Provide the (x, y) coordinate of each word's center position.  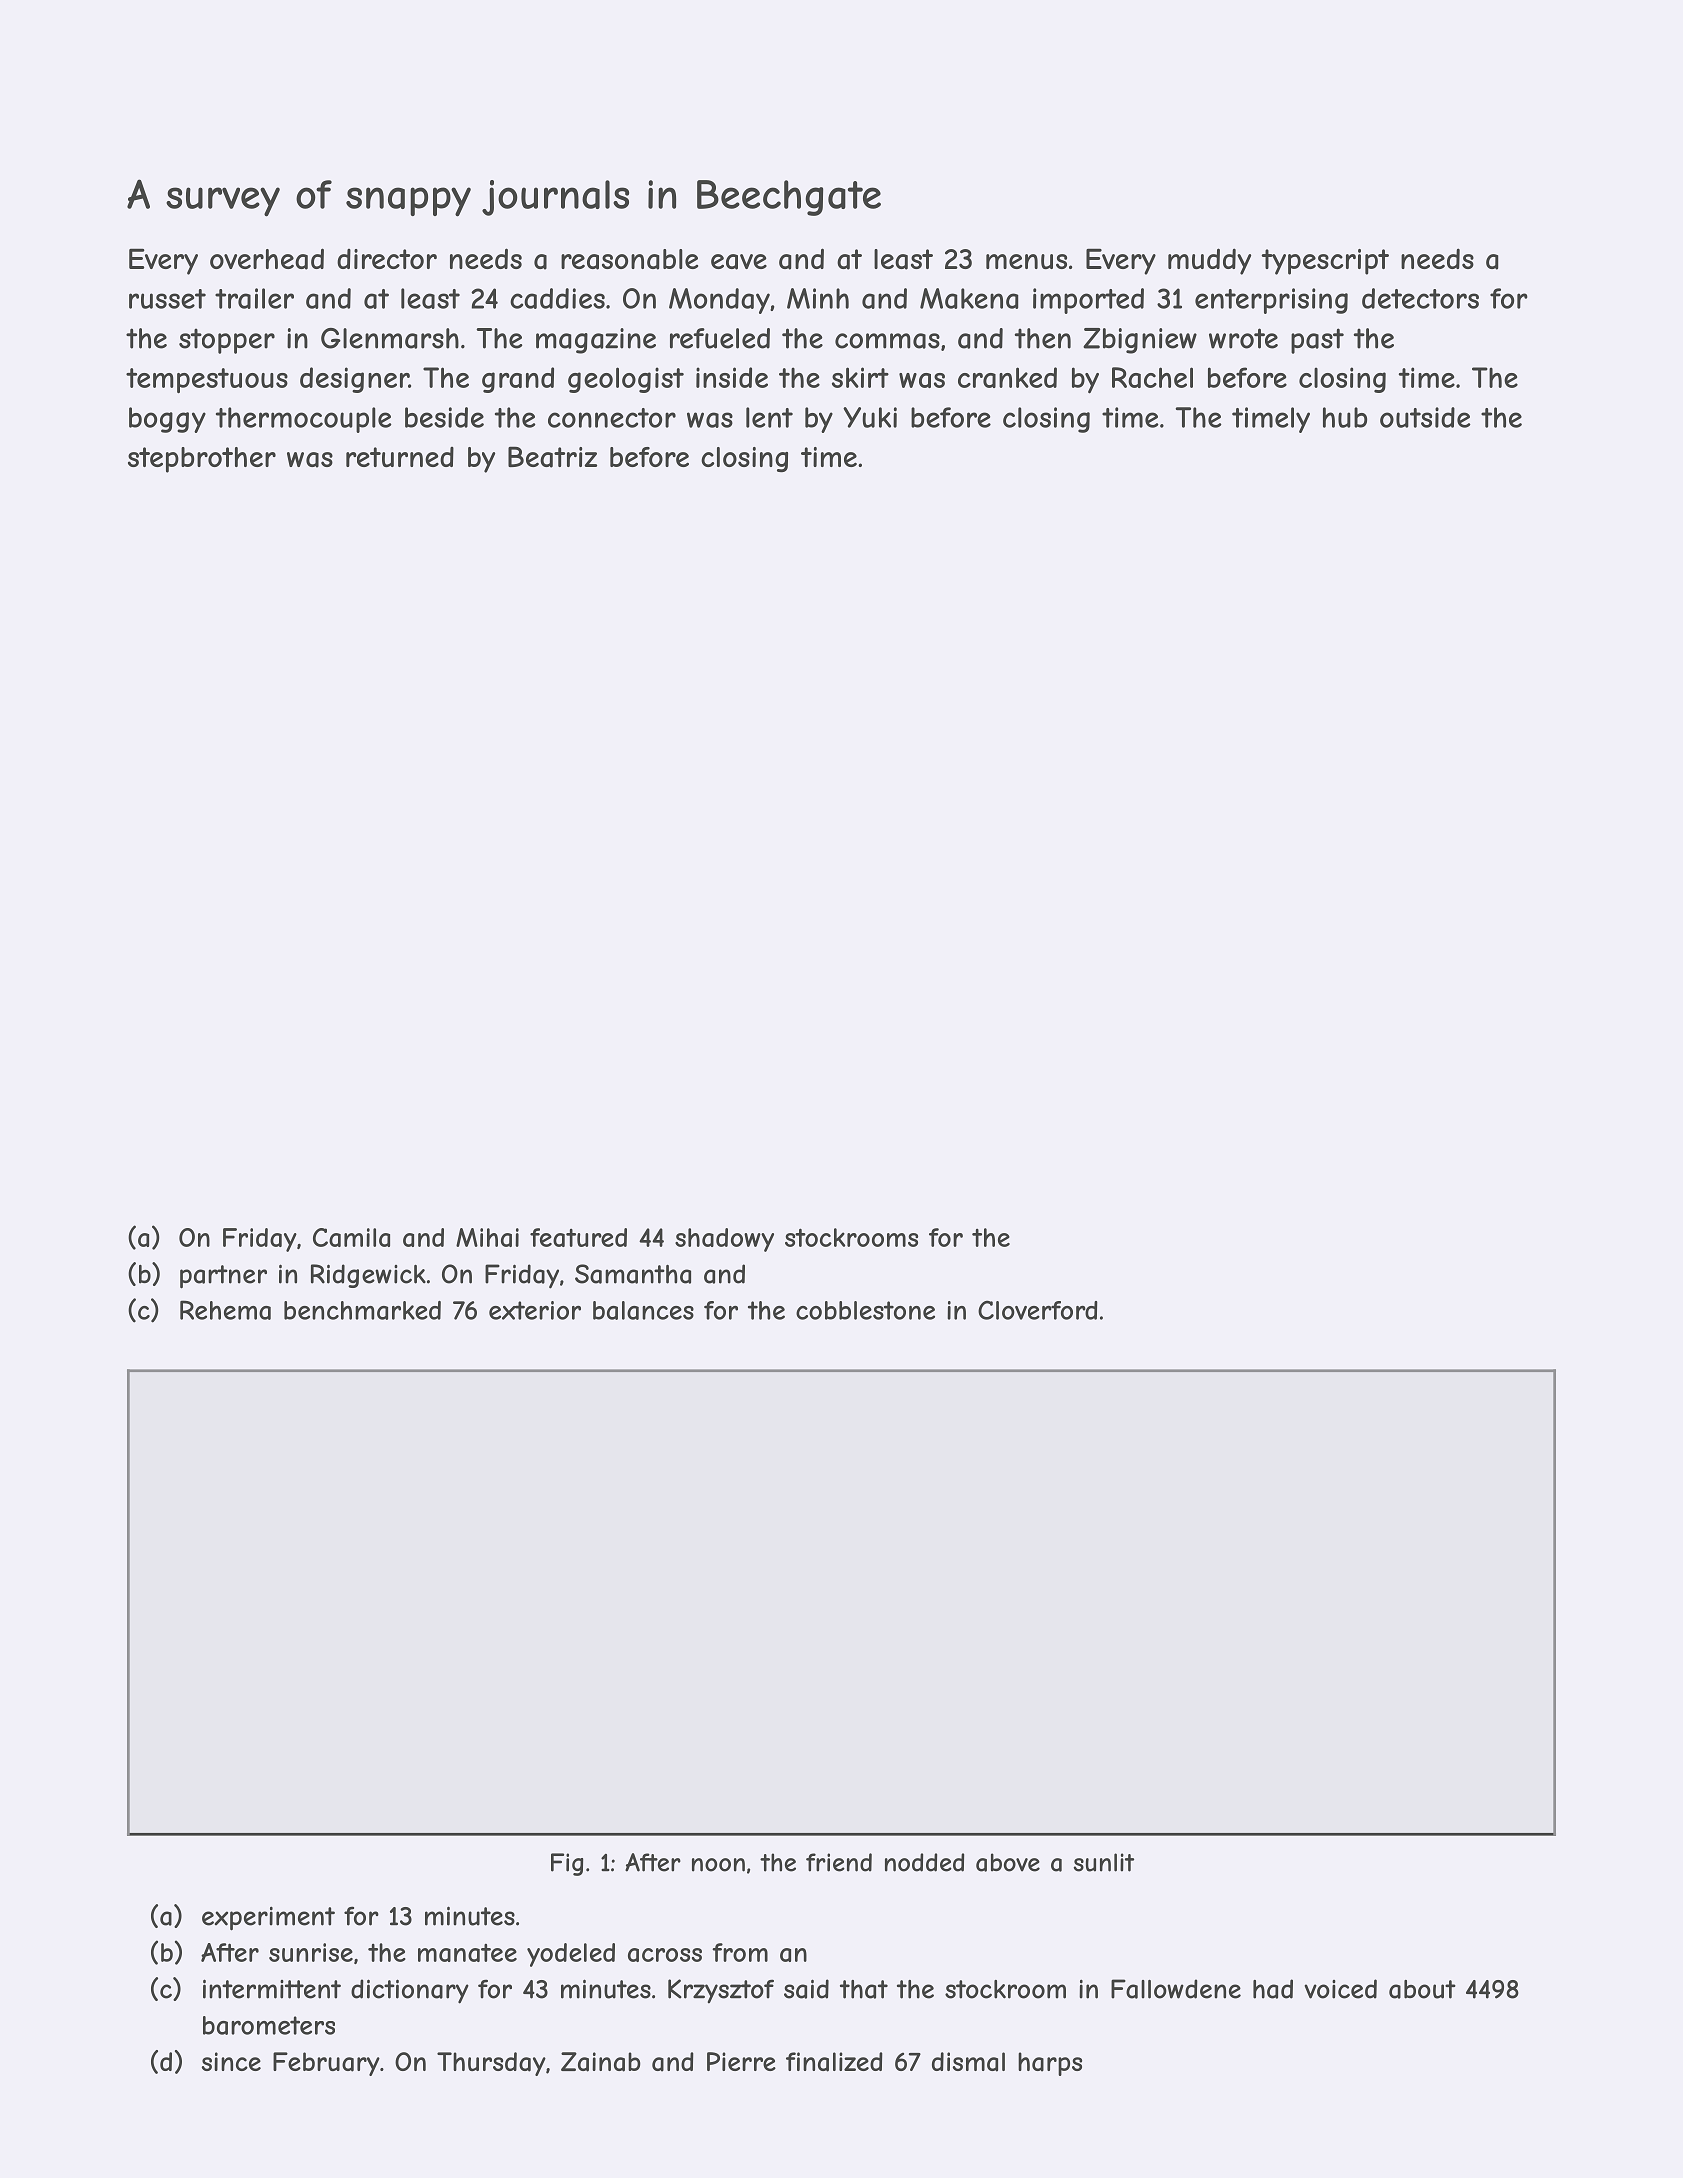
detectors (1420, 298)
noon (718, 1865)
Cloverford (1038, 1310)
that (864, 1989)
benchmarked (362, 1310)
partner (223, 1277)
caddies (557, 298)
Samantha (633, 1274)
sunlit (1104, 1862)
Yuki (870, 417)
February (326, 2064)
